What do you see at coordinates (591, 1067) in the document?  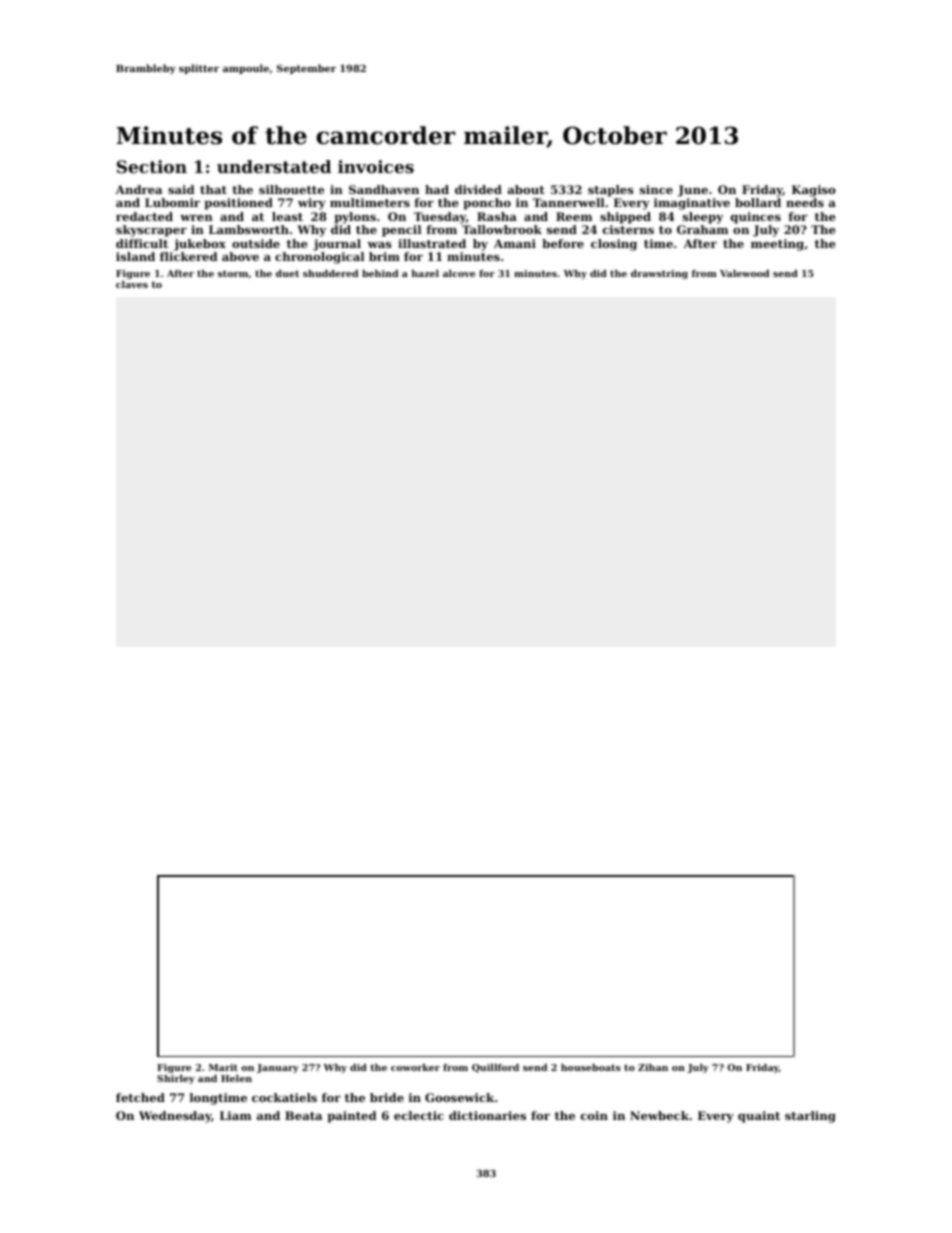 I see `houseboats` at bounding box center [591, 1067].
